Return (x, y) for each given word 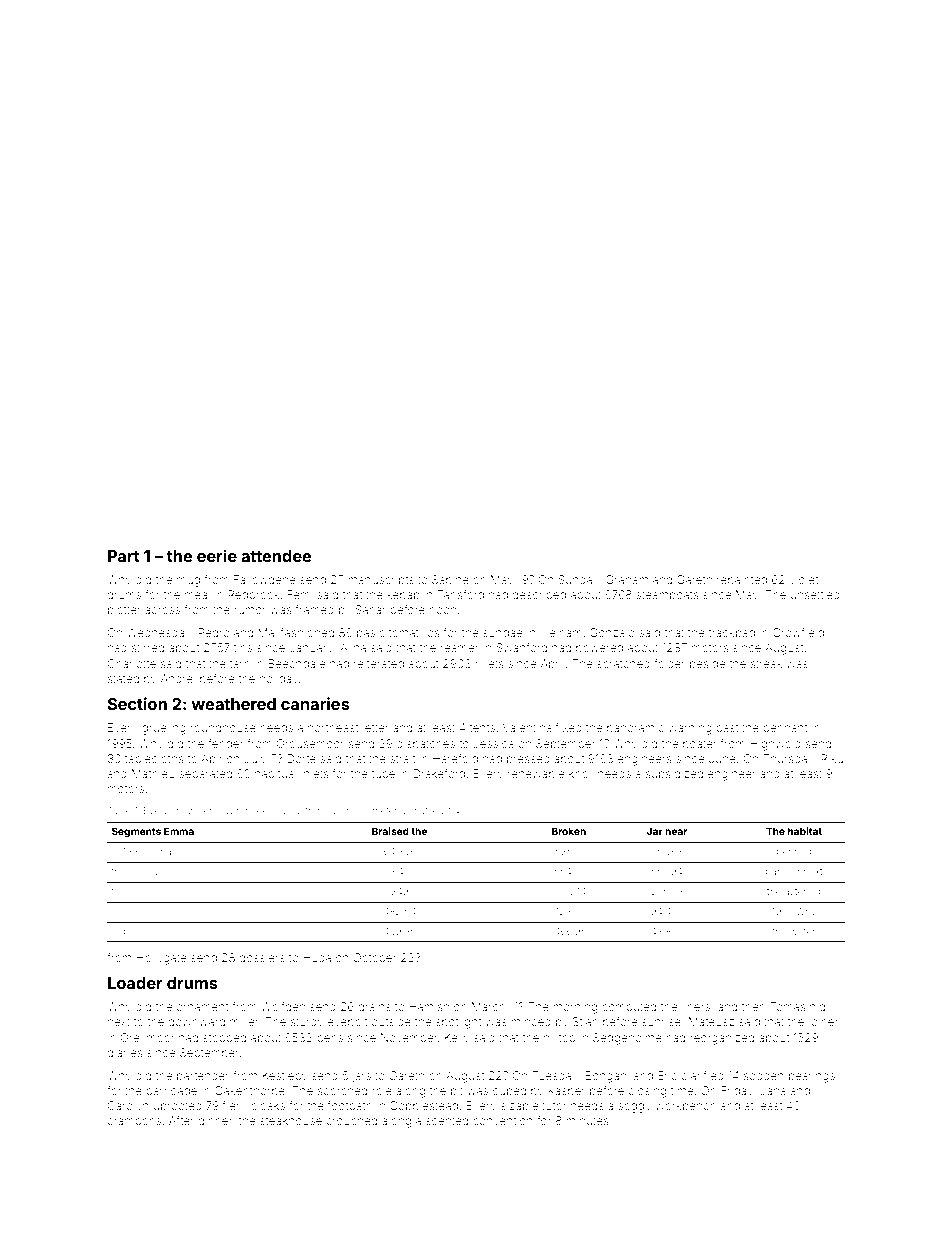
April (552, 664)
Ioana (159, 851)
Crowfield (798, 632)
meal (197, 594)
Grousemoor (310, 743)
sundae (503, 632)
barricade (171, 1090)
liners (696, 1006)
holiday (279, 680)
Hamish (429, 1006)
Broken (569, 831)
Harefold (455, 758)
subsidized (674, 773)
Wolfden (283, 1006)
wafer (803, 931)
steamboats (667, 594)
